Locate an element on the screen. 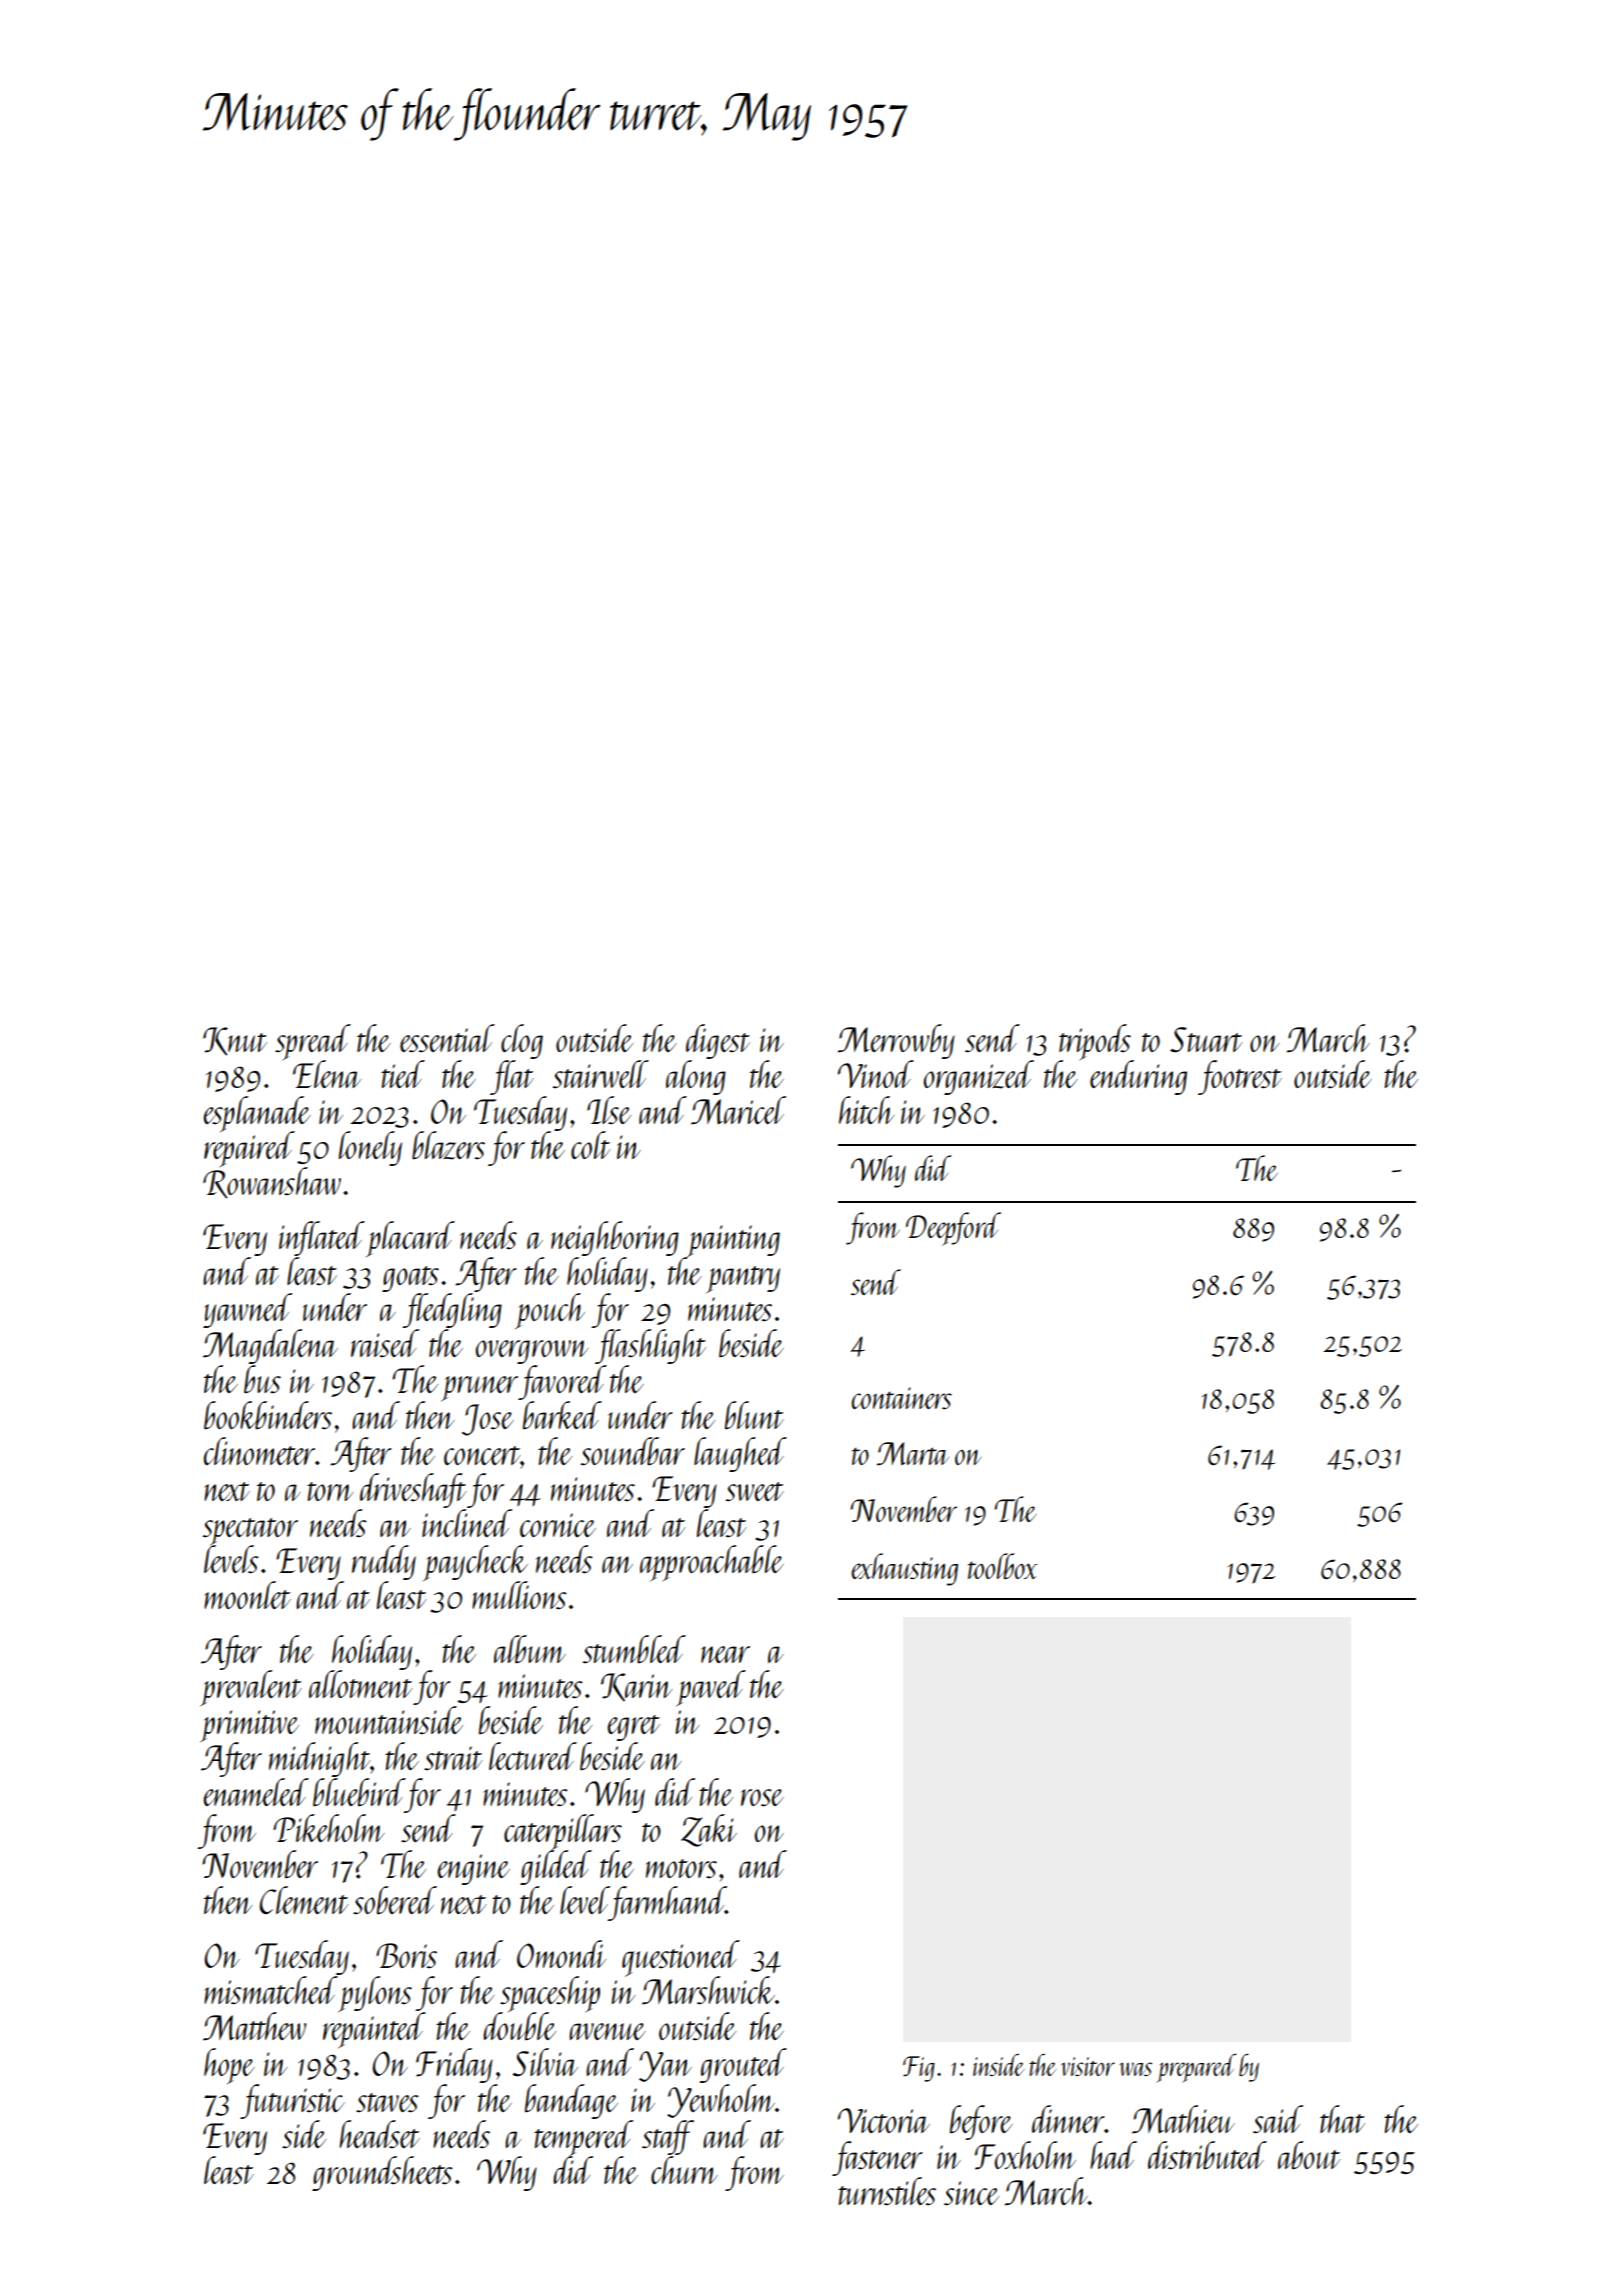  Deepford is located at coordinates (953, 1229).
